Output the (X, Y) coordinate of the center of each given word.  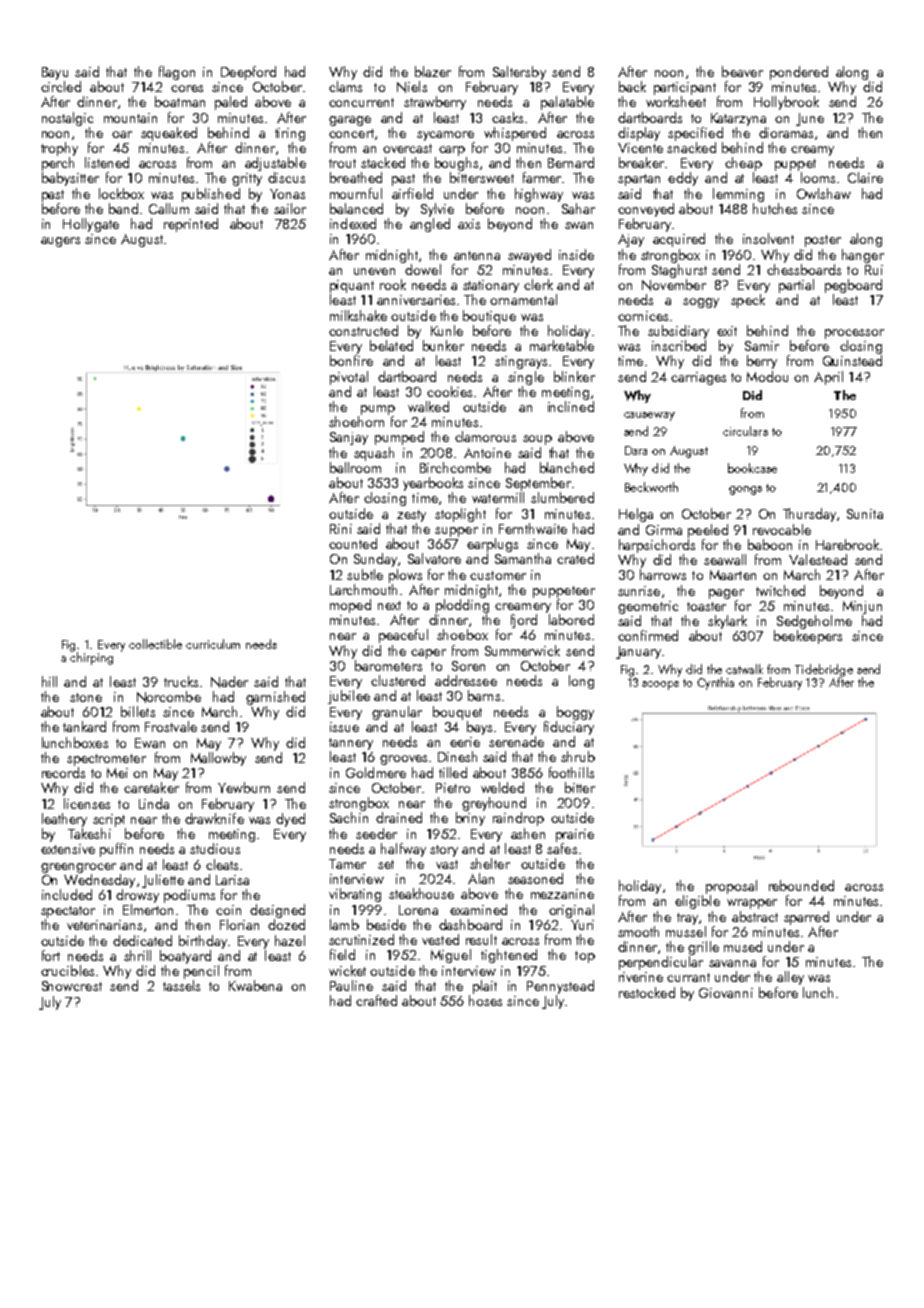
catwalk (744, 669)
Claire (865, 177)
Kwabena (255, 985)
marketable (562, 345)
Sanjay (349, 438)
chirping (91, 658)
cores (187, 88)
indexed (353, 223)
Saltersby (519, 73)
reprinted (191, 225)
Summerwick (522, 650)
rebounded (801, 885)
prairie (575, 835)
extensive (68, 849)
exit (727, 331)
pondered (799, 73)
